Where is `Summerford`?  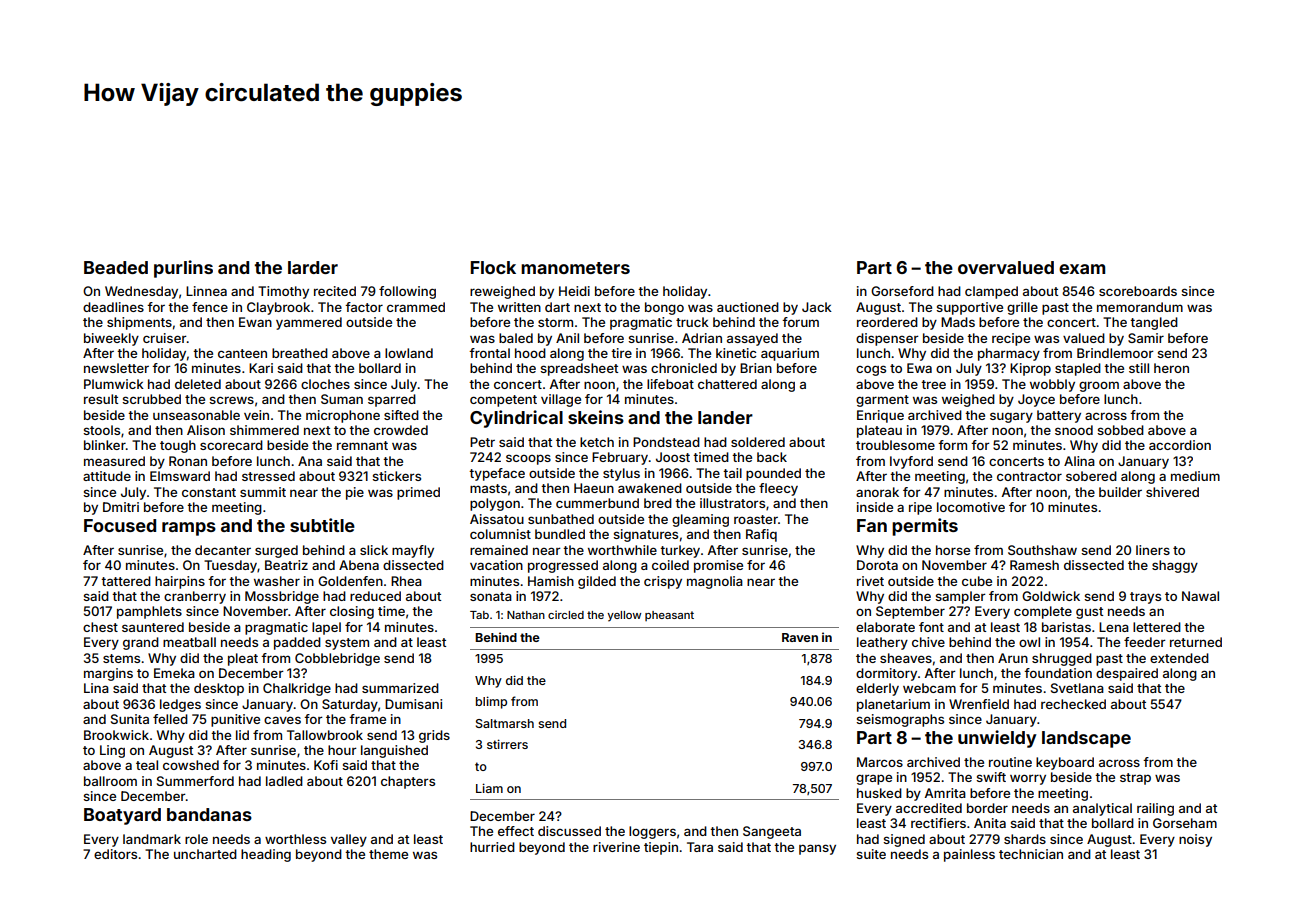
Summerford is located at coordinates (195, 781).
